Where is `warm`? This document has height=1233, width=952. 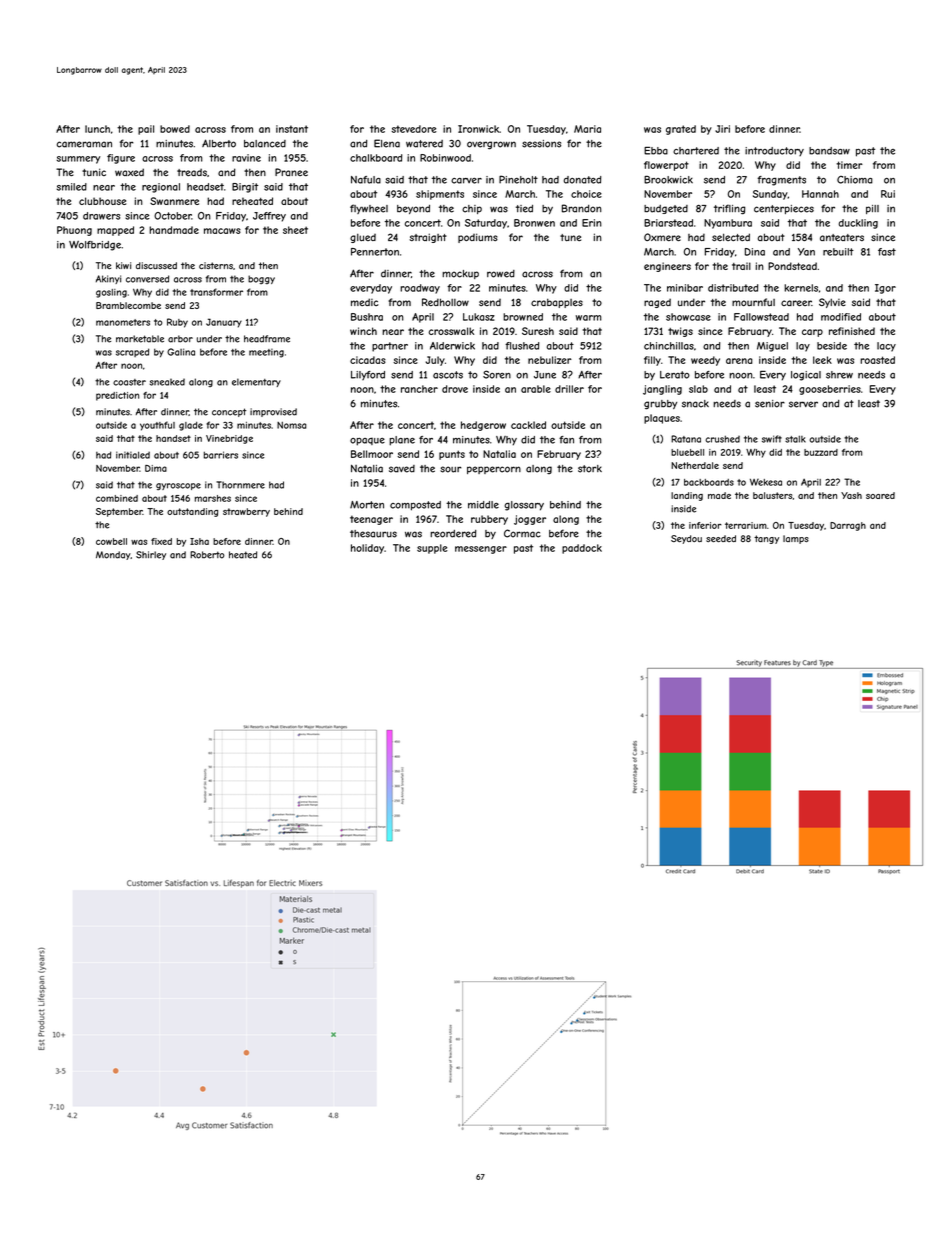 warm is located at coordinates (589, 318).
